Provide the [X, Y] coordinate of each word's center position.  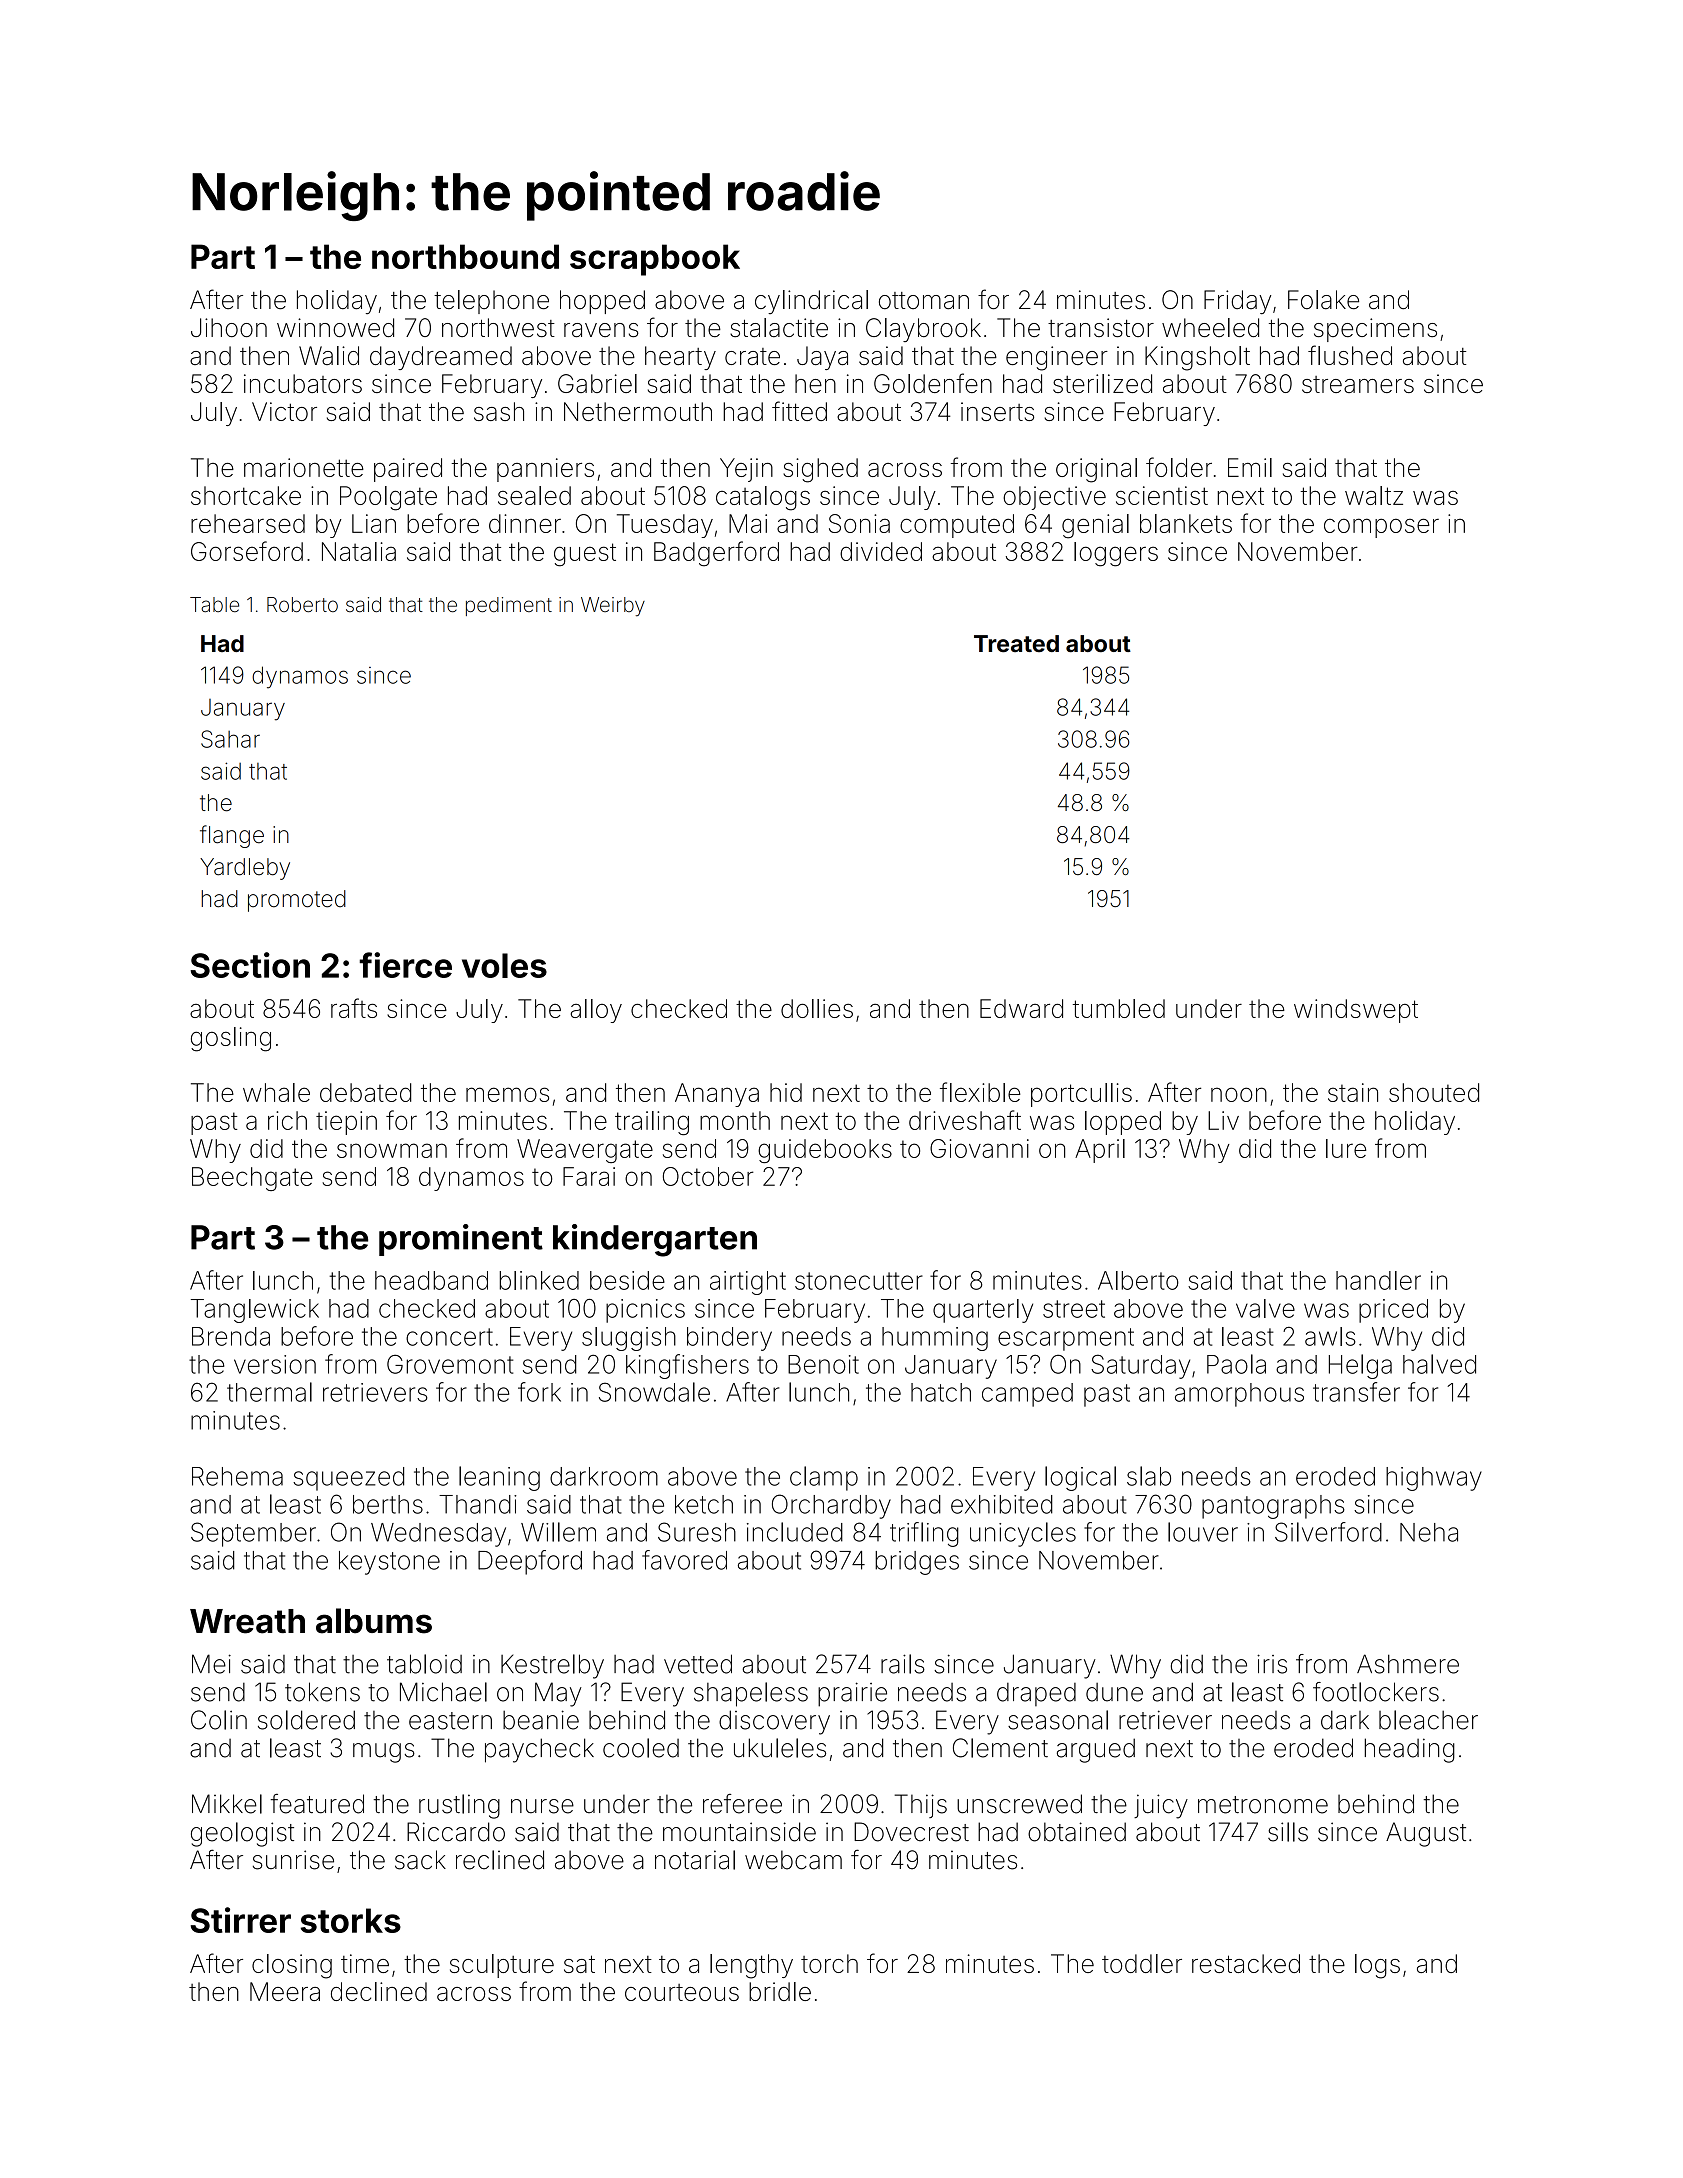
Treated [1016, 644]
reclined [500, 1860]
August [1426, 1834]
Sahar [230, 739]
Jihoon [229, 327]
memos [507, 1094]
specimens [1375, 330]
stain [1353, 1092]
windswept [1356, 1011]
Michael [443, 1692]
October [708, 1176]
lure [1346, 1148]
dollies [817, 1008]
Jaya [822, 358]
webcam [793, 1860]
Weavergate [585, 1151]
